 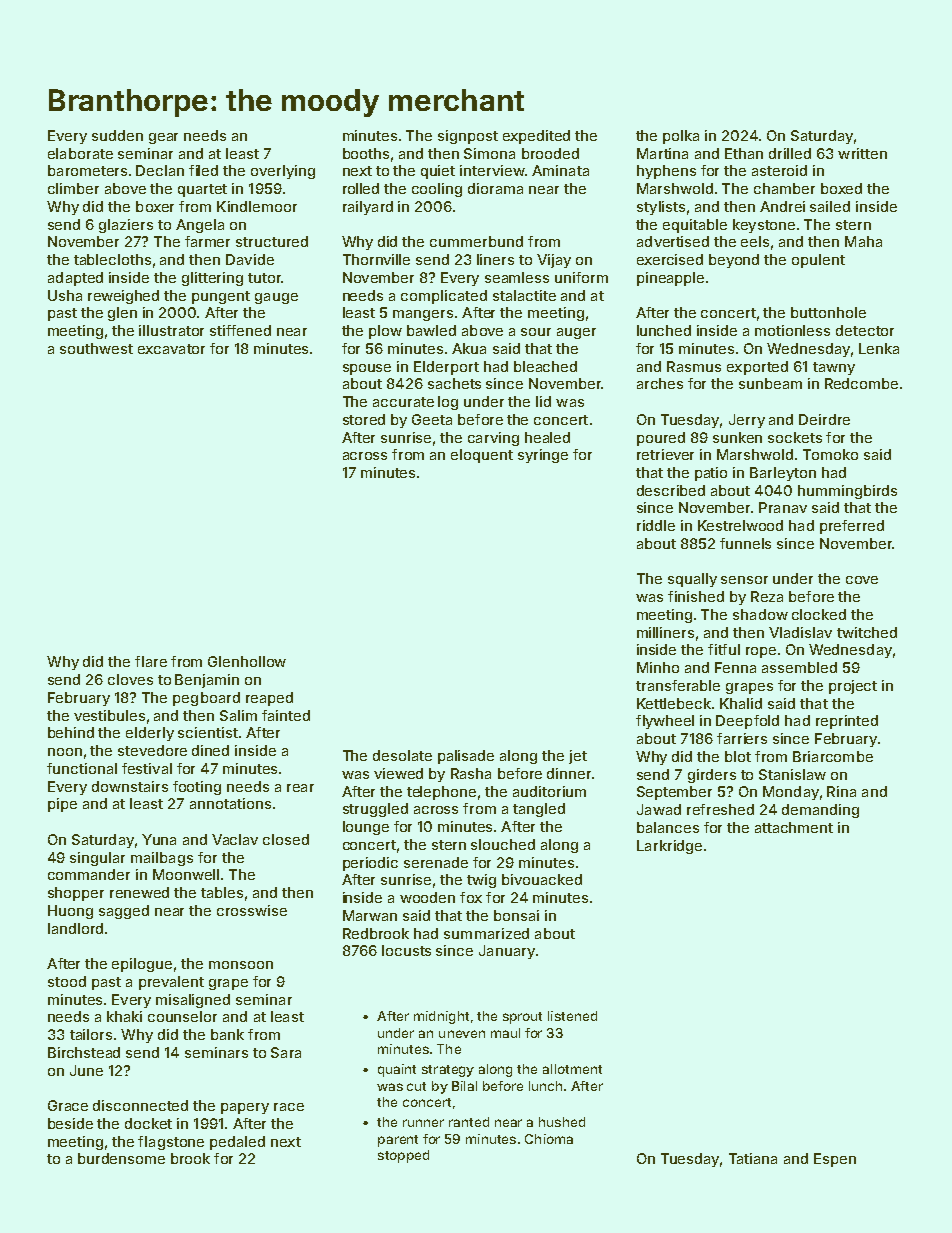 What do you see at coordinates (753, 1158) in the screenshot?
I see `Tatiana` at bounding box center [753, 1158].
